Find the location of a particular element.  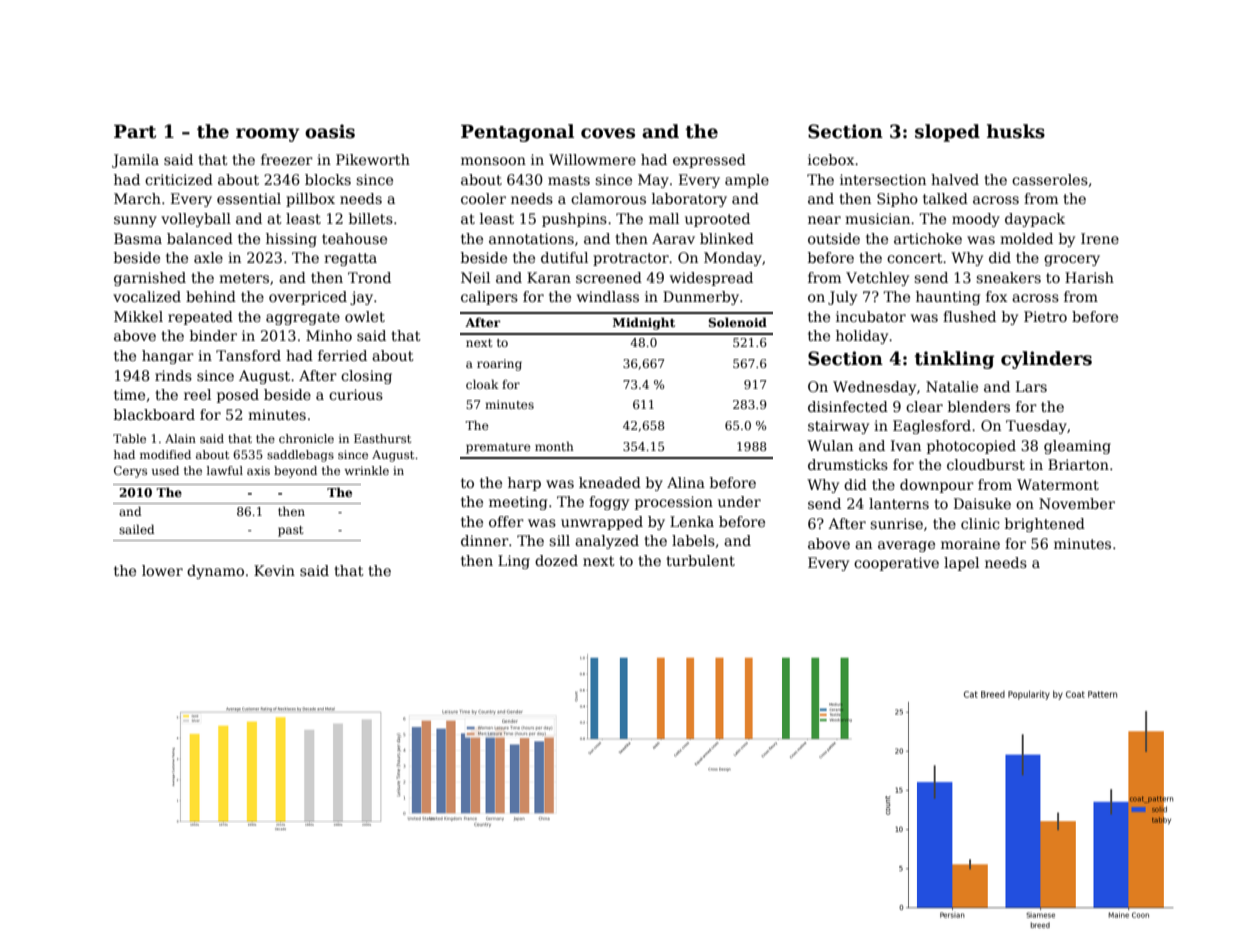

binder is located at coordinates (213, 335).
